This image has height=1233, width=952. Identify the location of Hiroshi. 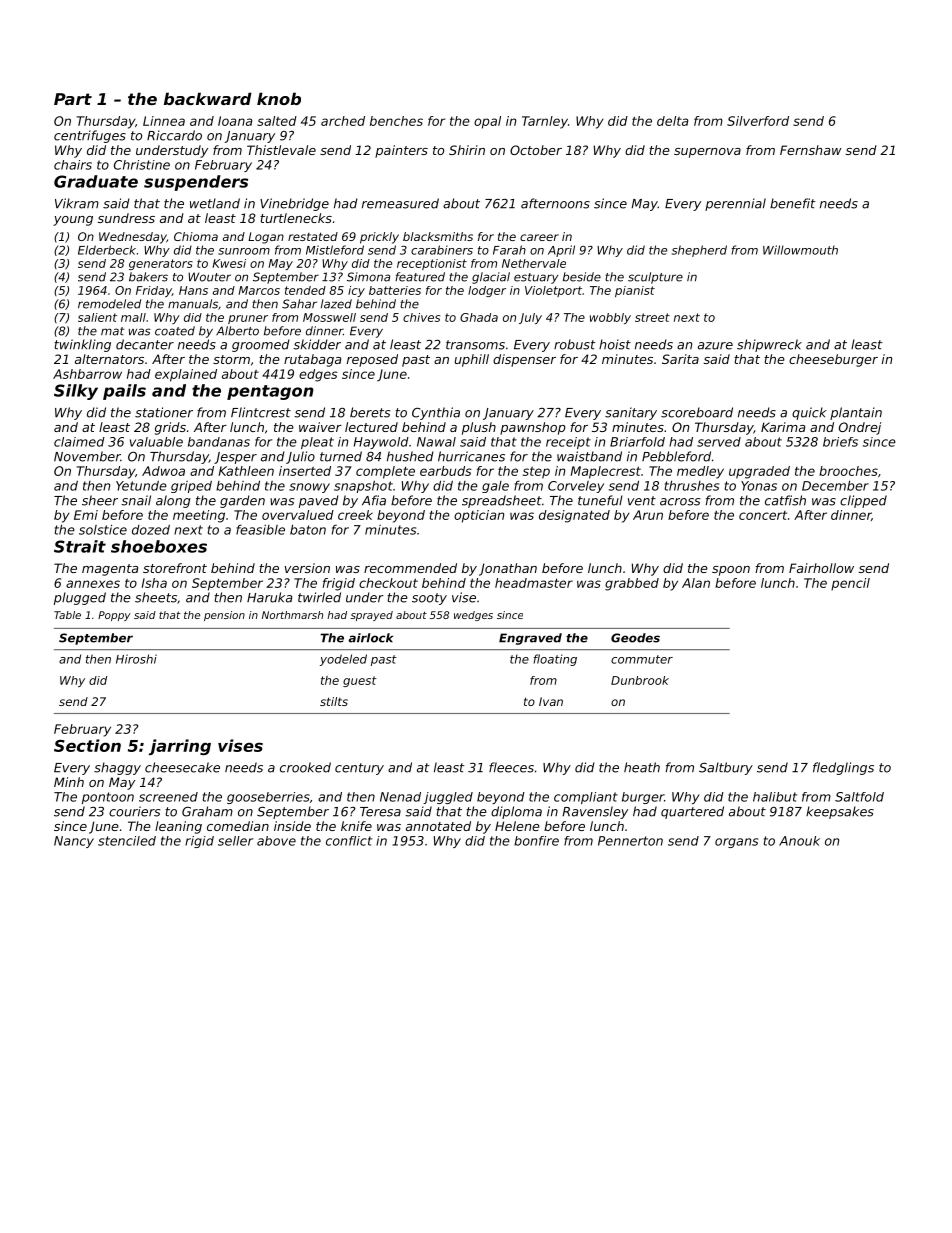
(136, 659).
